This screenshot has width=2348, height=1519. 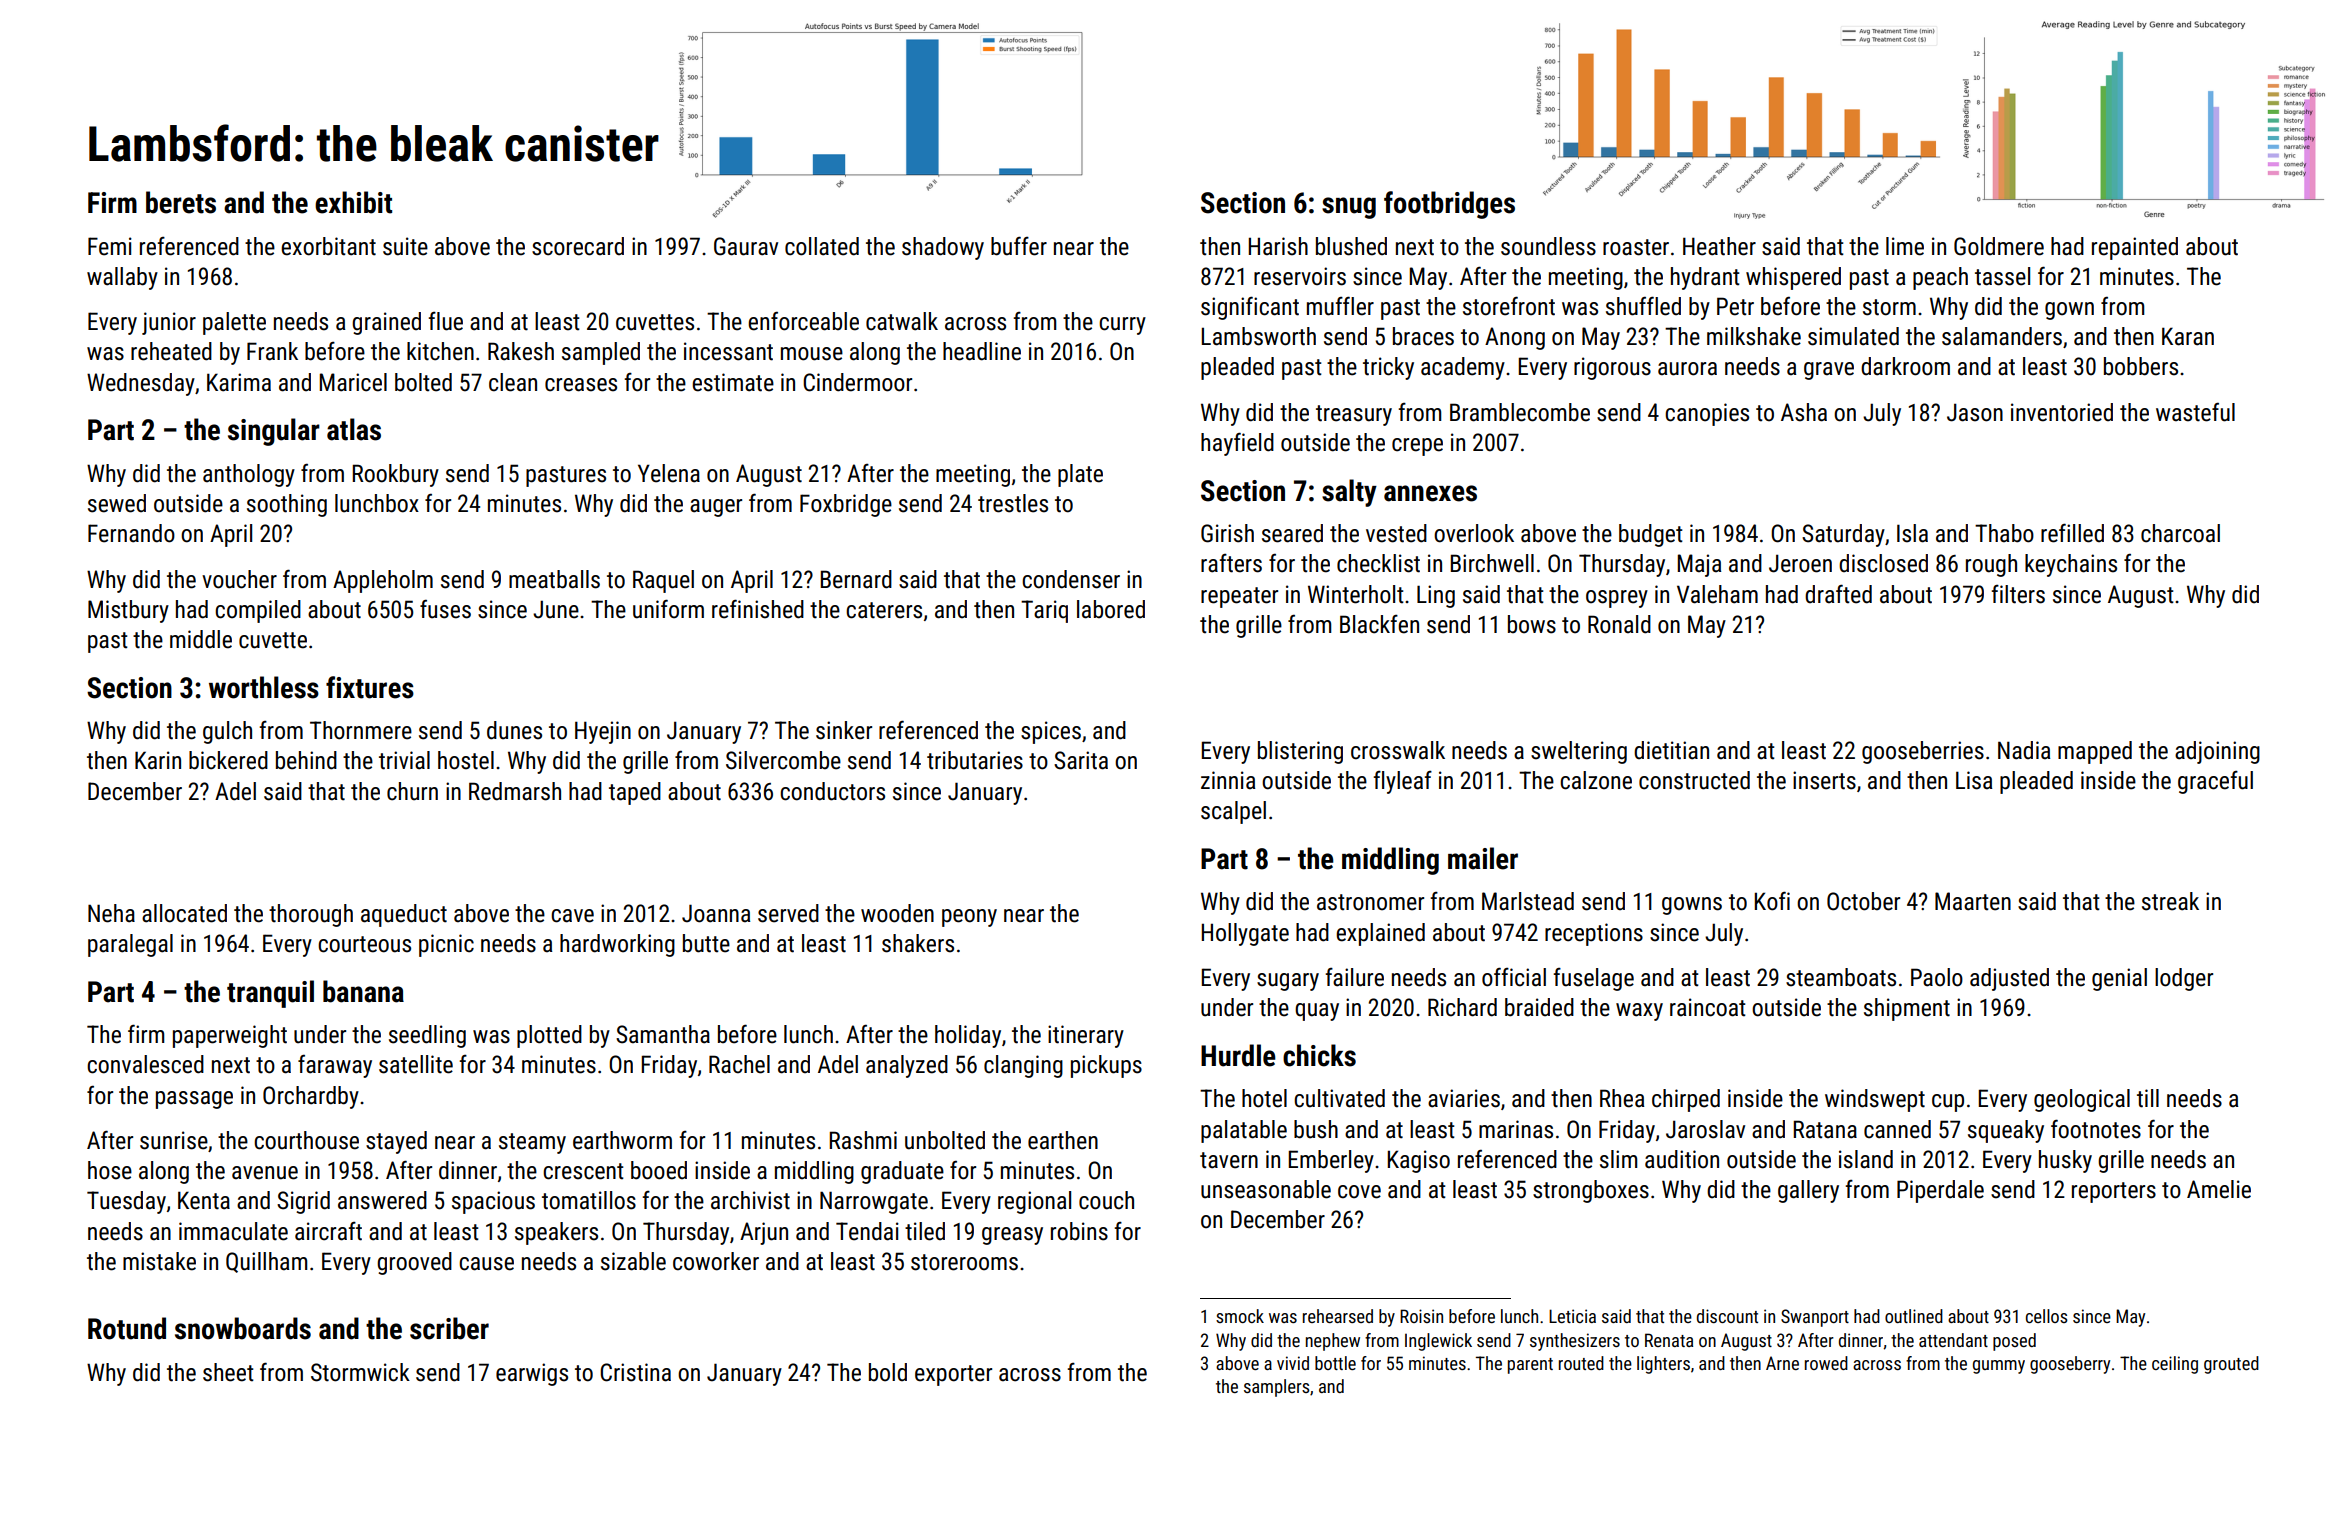 I want to click on Cristina, so click(x=635, y=1372).
